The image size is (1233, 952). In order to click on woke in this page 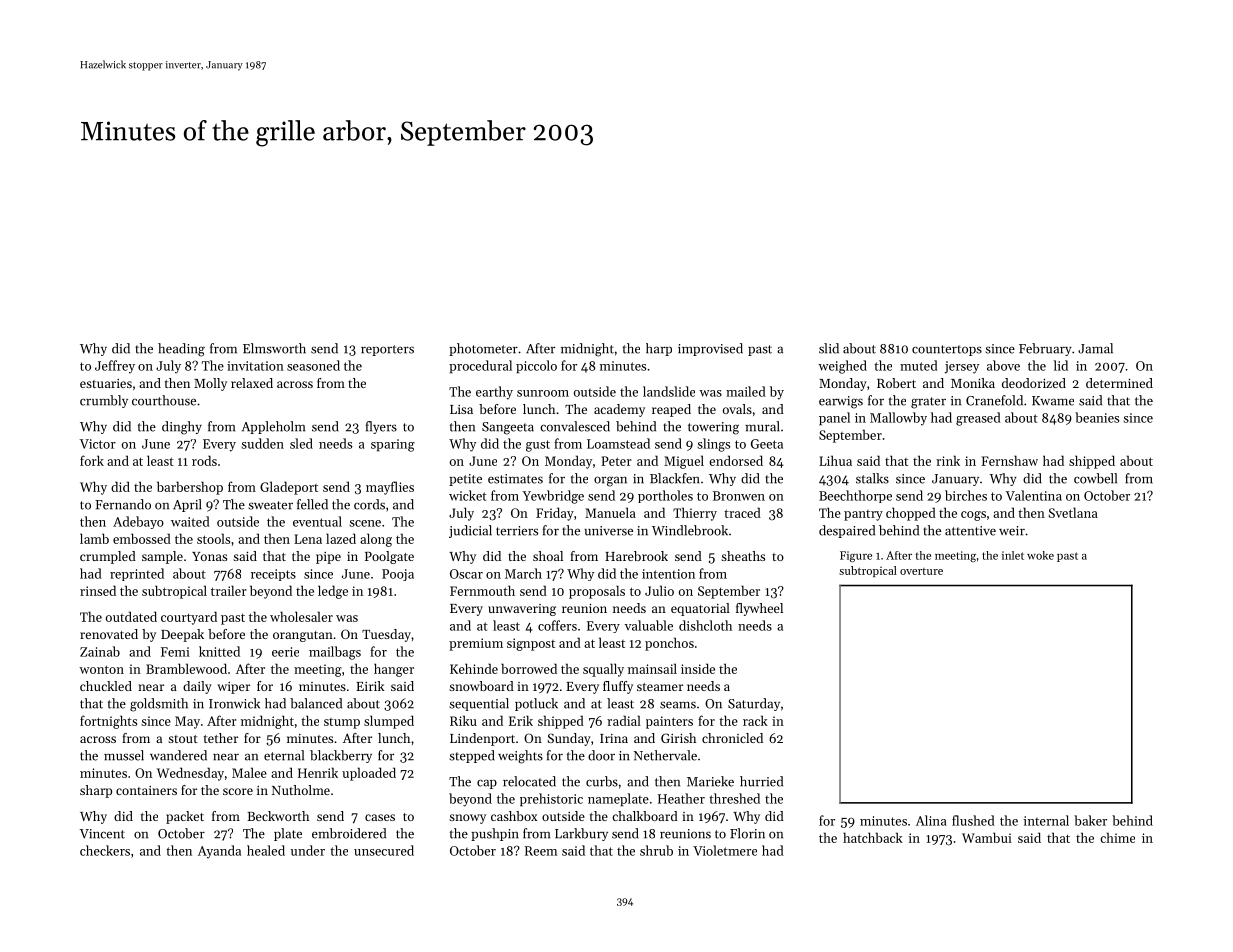, I will do `click(1040, 555)`.
